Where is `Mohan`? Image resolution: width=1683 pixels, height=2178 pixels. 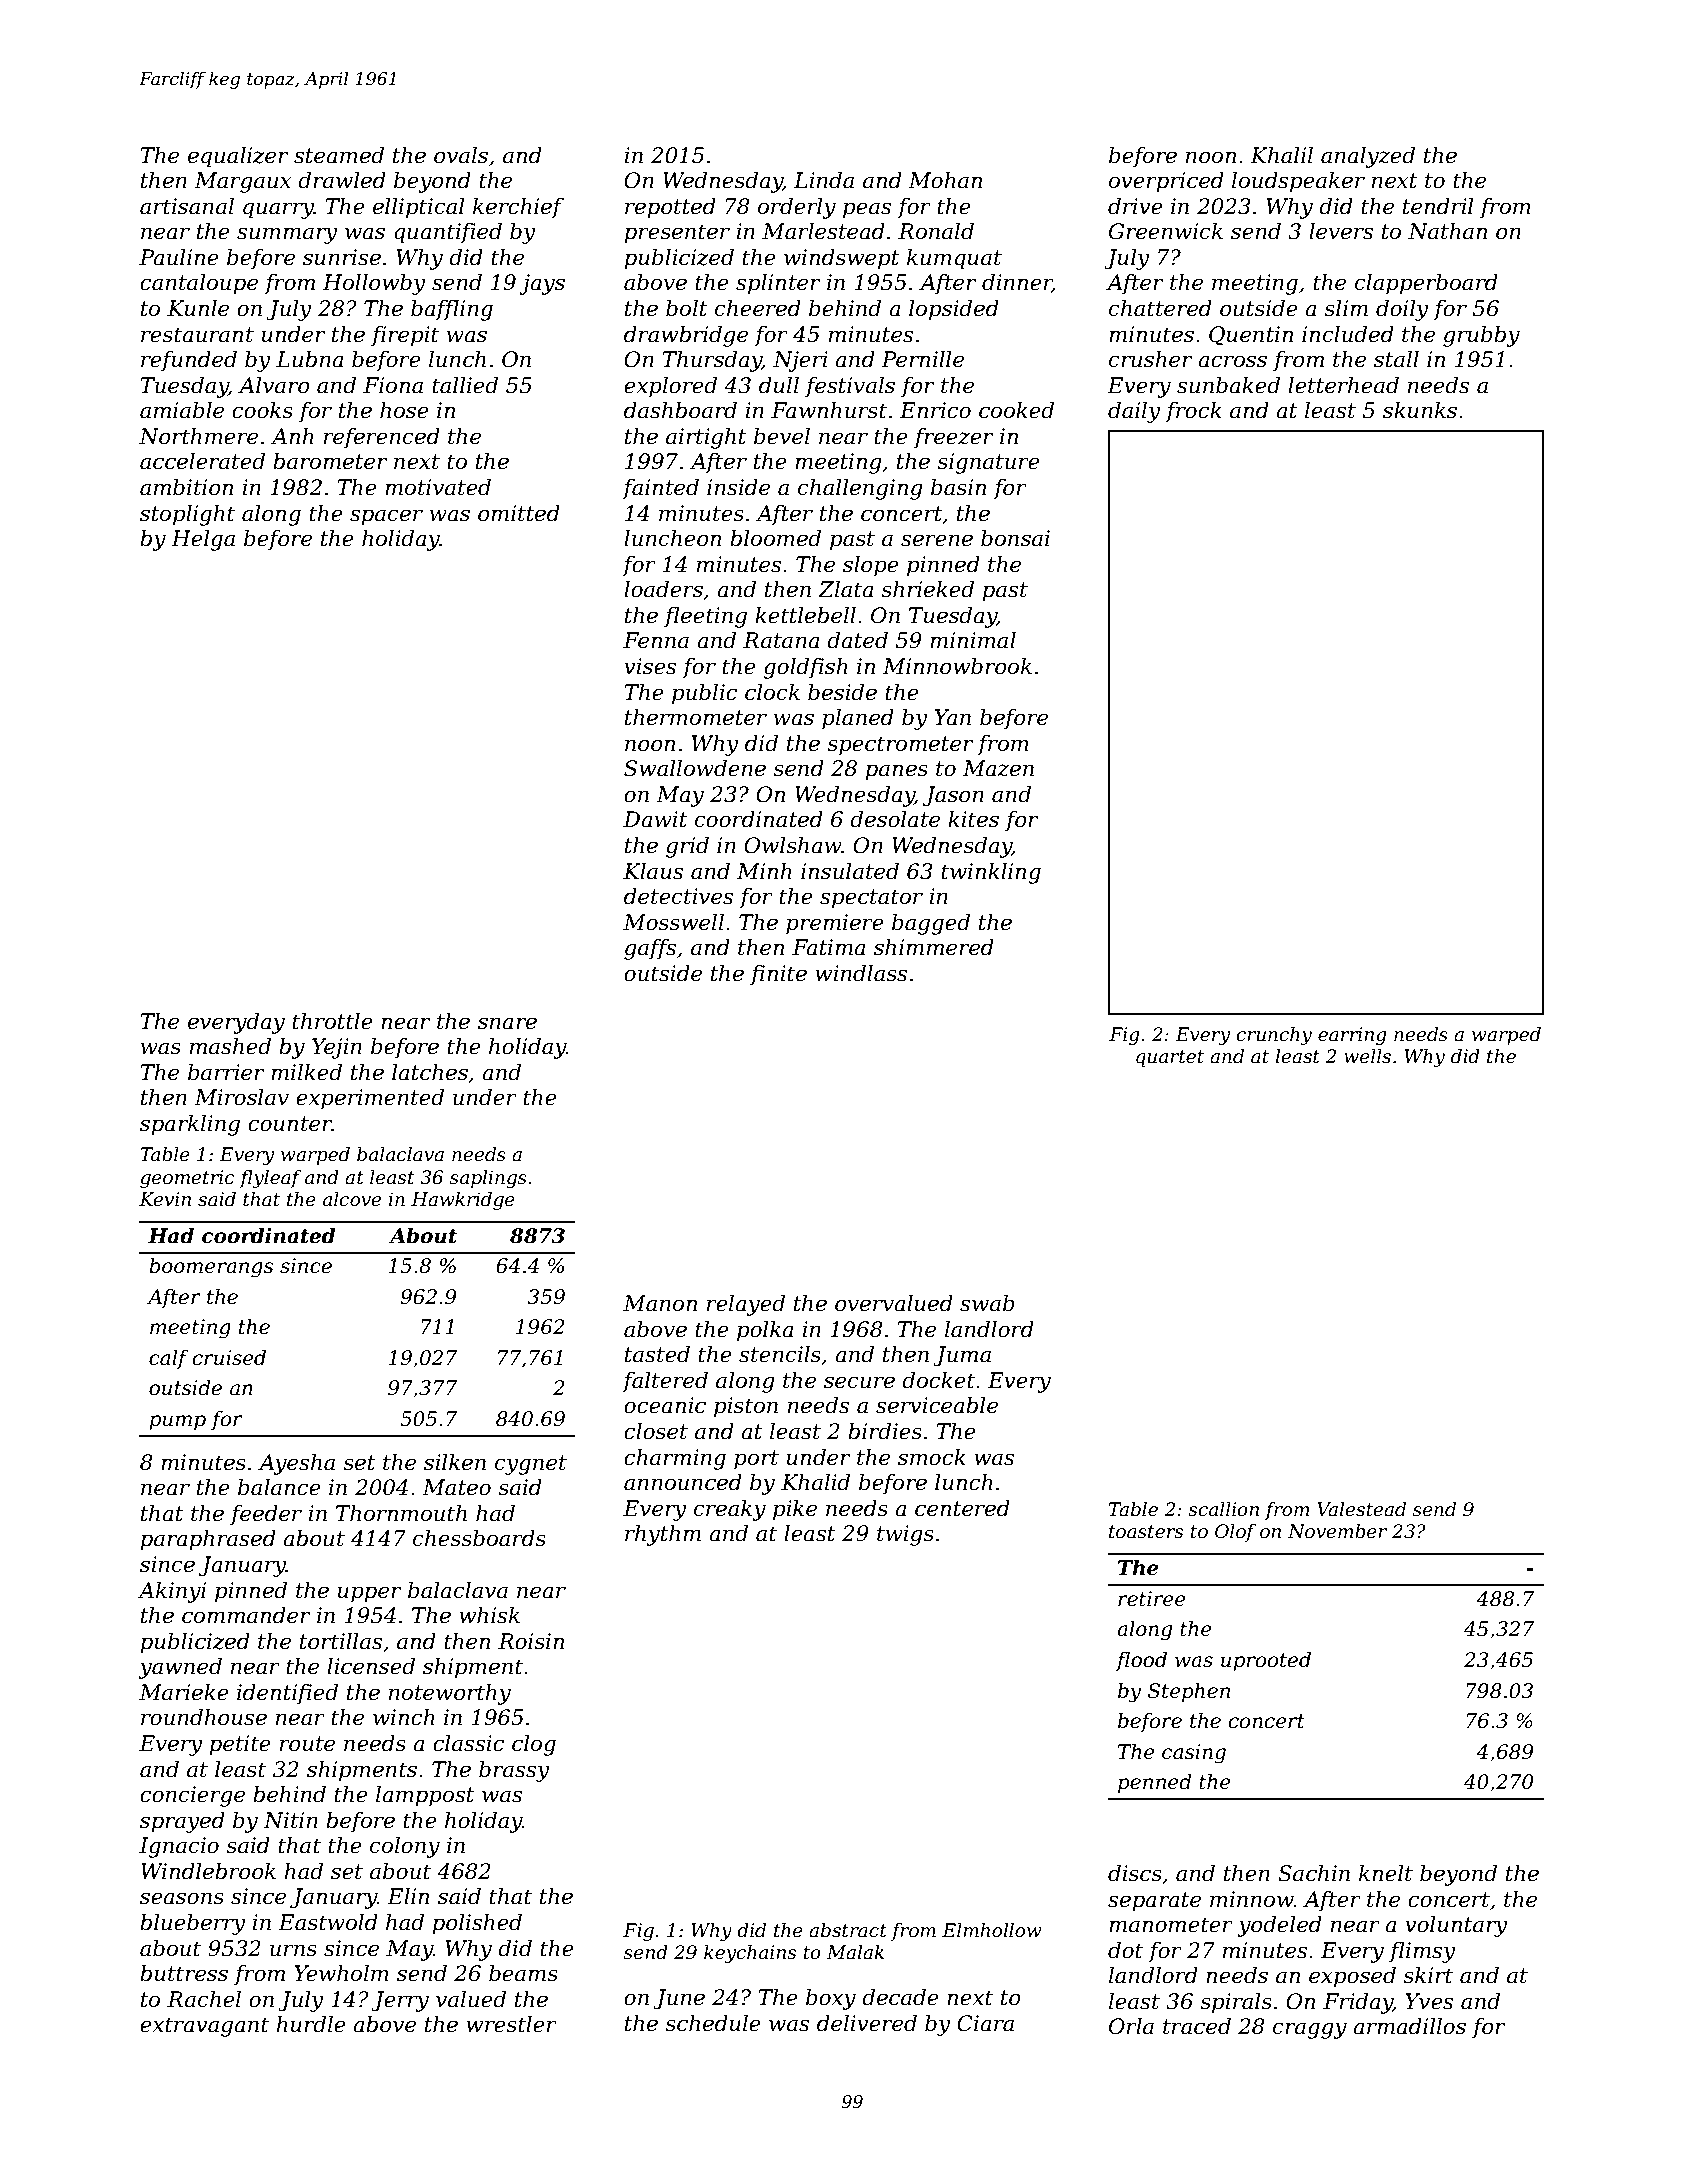
Mohan is located at coordinates (945, 180).
